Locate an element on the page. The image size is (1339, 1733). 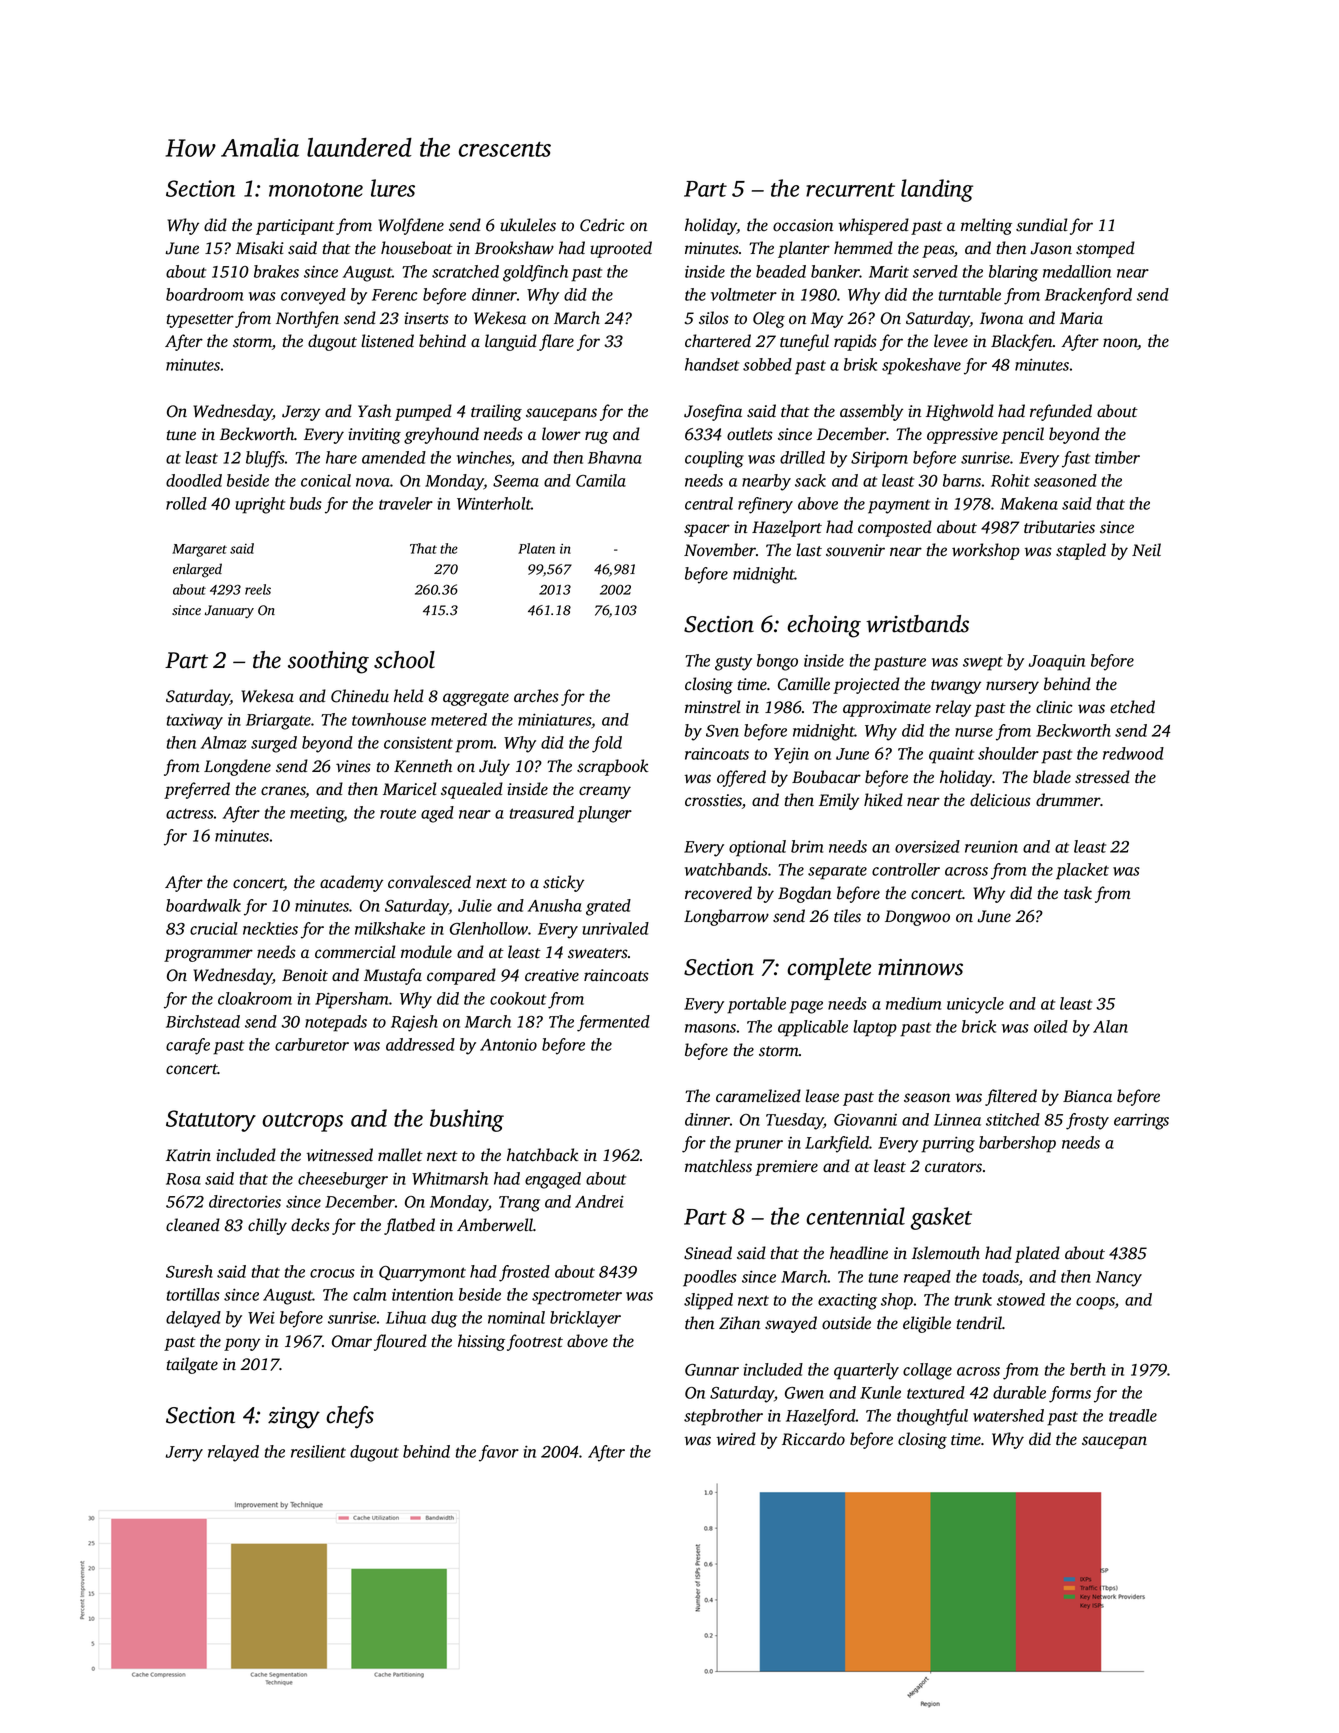
stitched is located at coordinates (1013, 1119).
